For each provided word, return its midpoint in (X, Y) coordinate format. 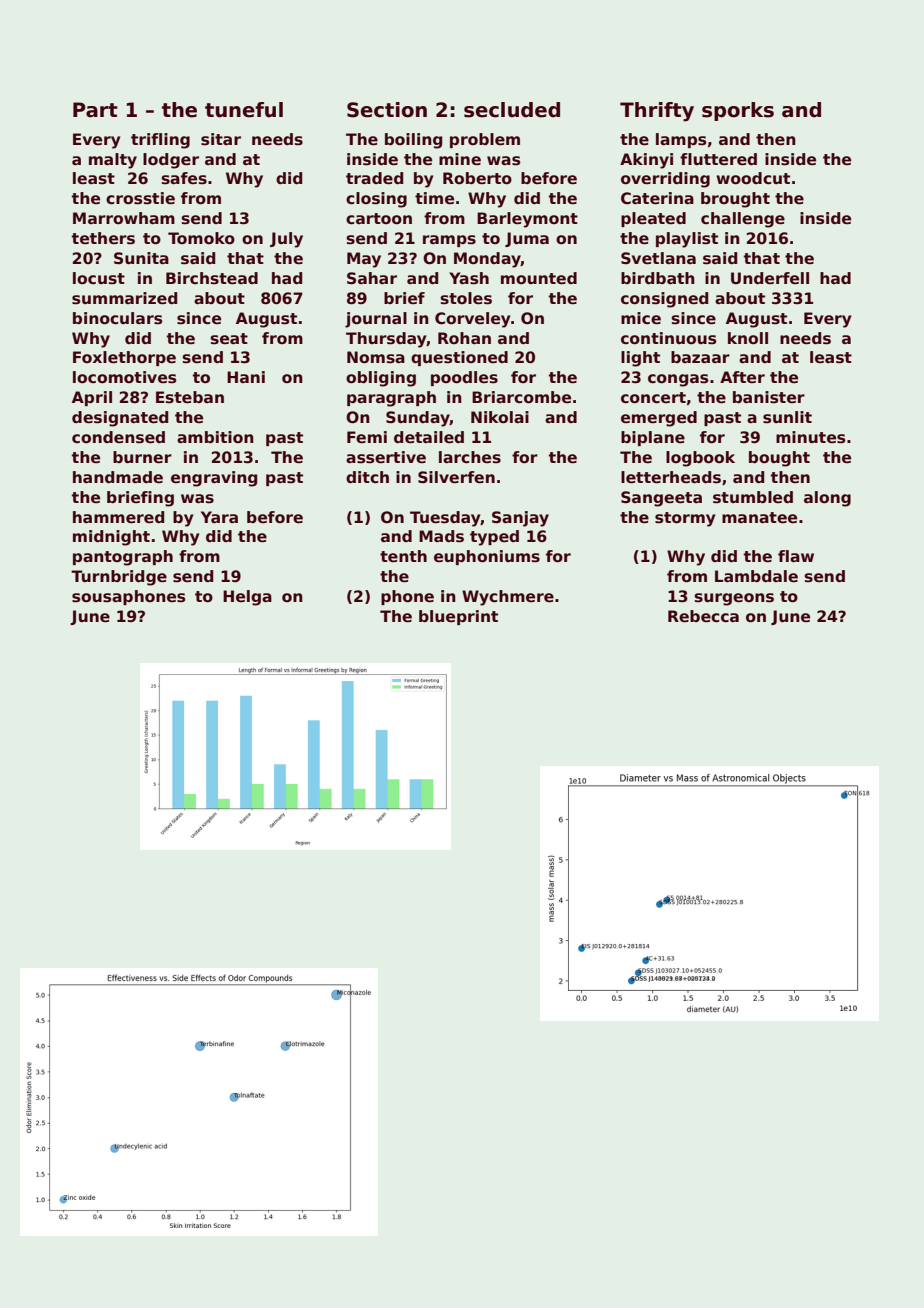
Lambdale (756, 576)
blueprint (458, 617)
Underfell (770, 278)
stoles (466, 298)
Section (387, 110)
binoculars (117, 318)
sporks (738, 111)
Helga (247, 598)
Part (95, 110)
